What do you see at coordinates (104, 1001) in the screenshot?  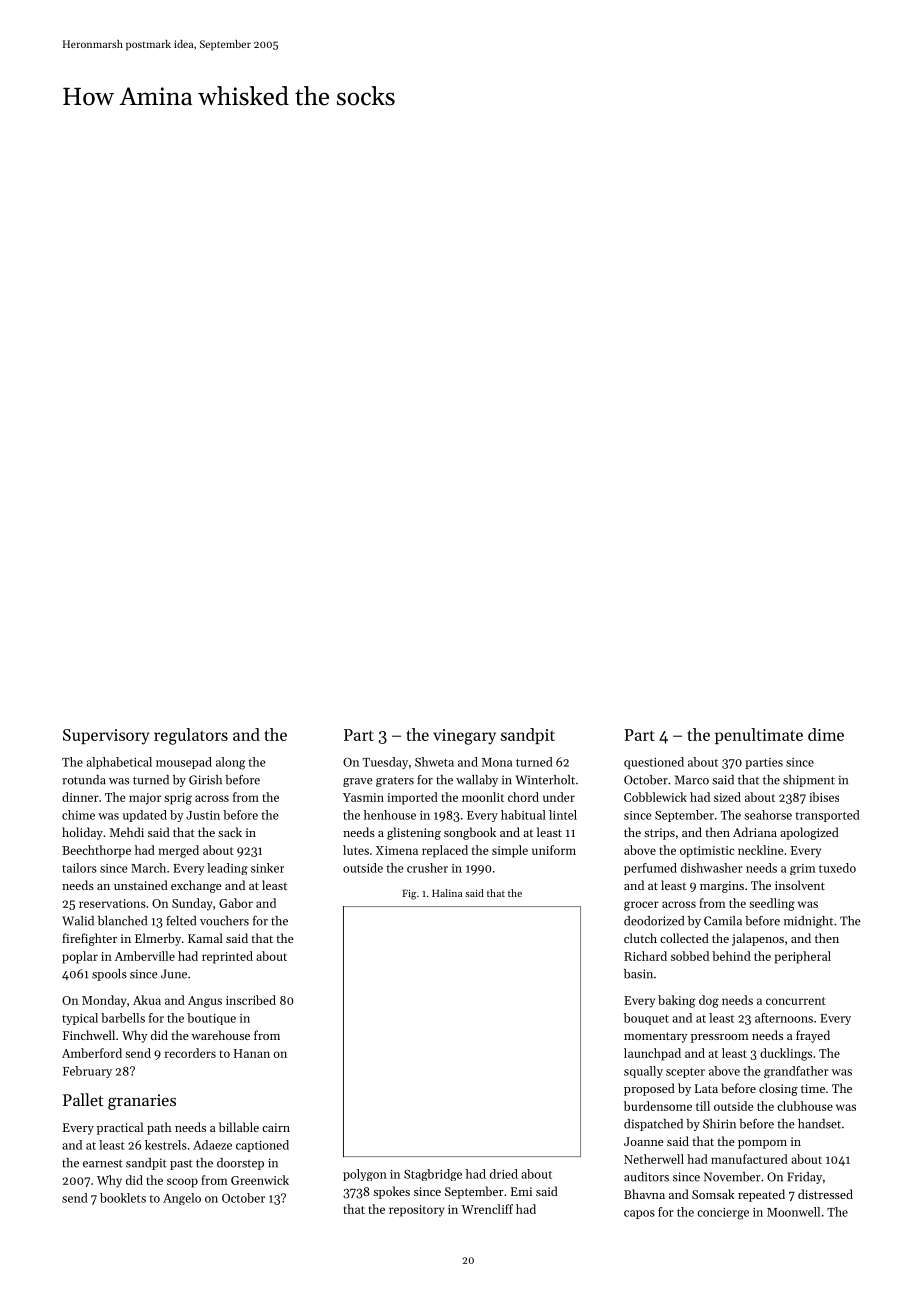 I see `Monday` at bounding box center [104, 1001].
